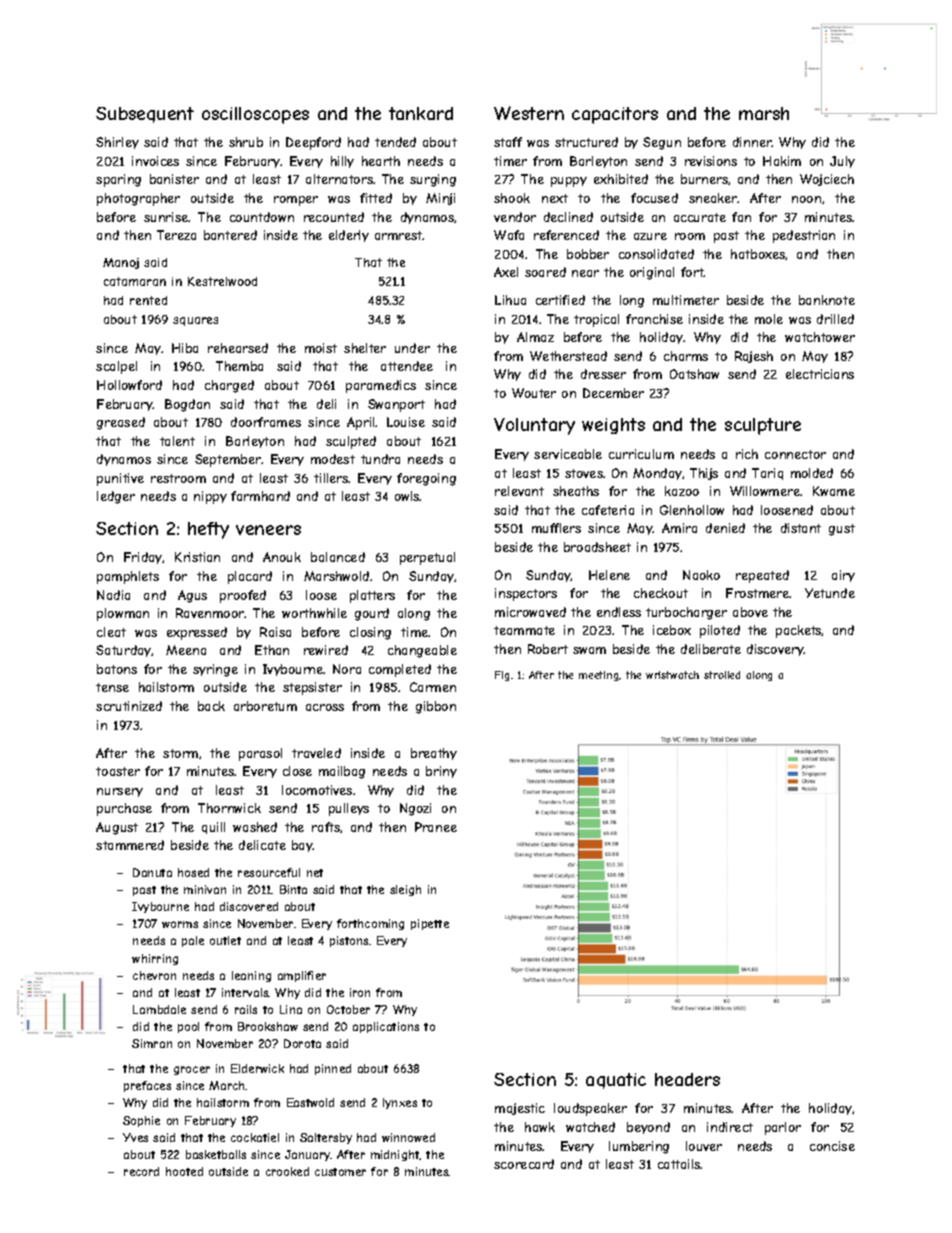 The width and height of the screenshot is (952, 1233). What do you see at coordinates (556, 528) in the screenshot?
I see `mufflers` at bounding box center [556, 528].
